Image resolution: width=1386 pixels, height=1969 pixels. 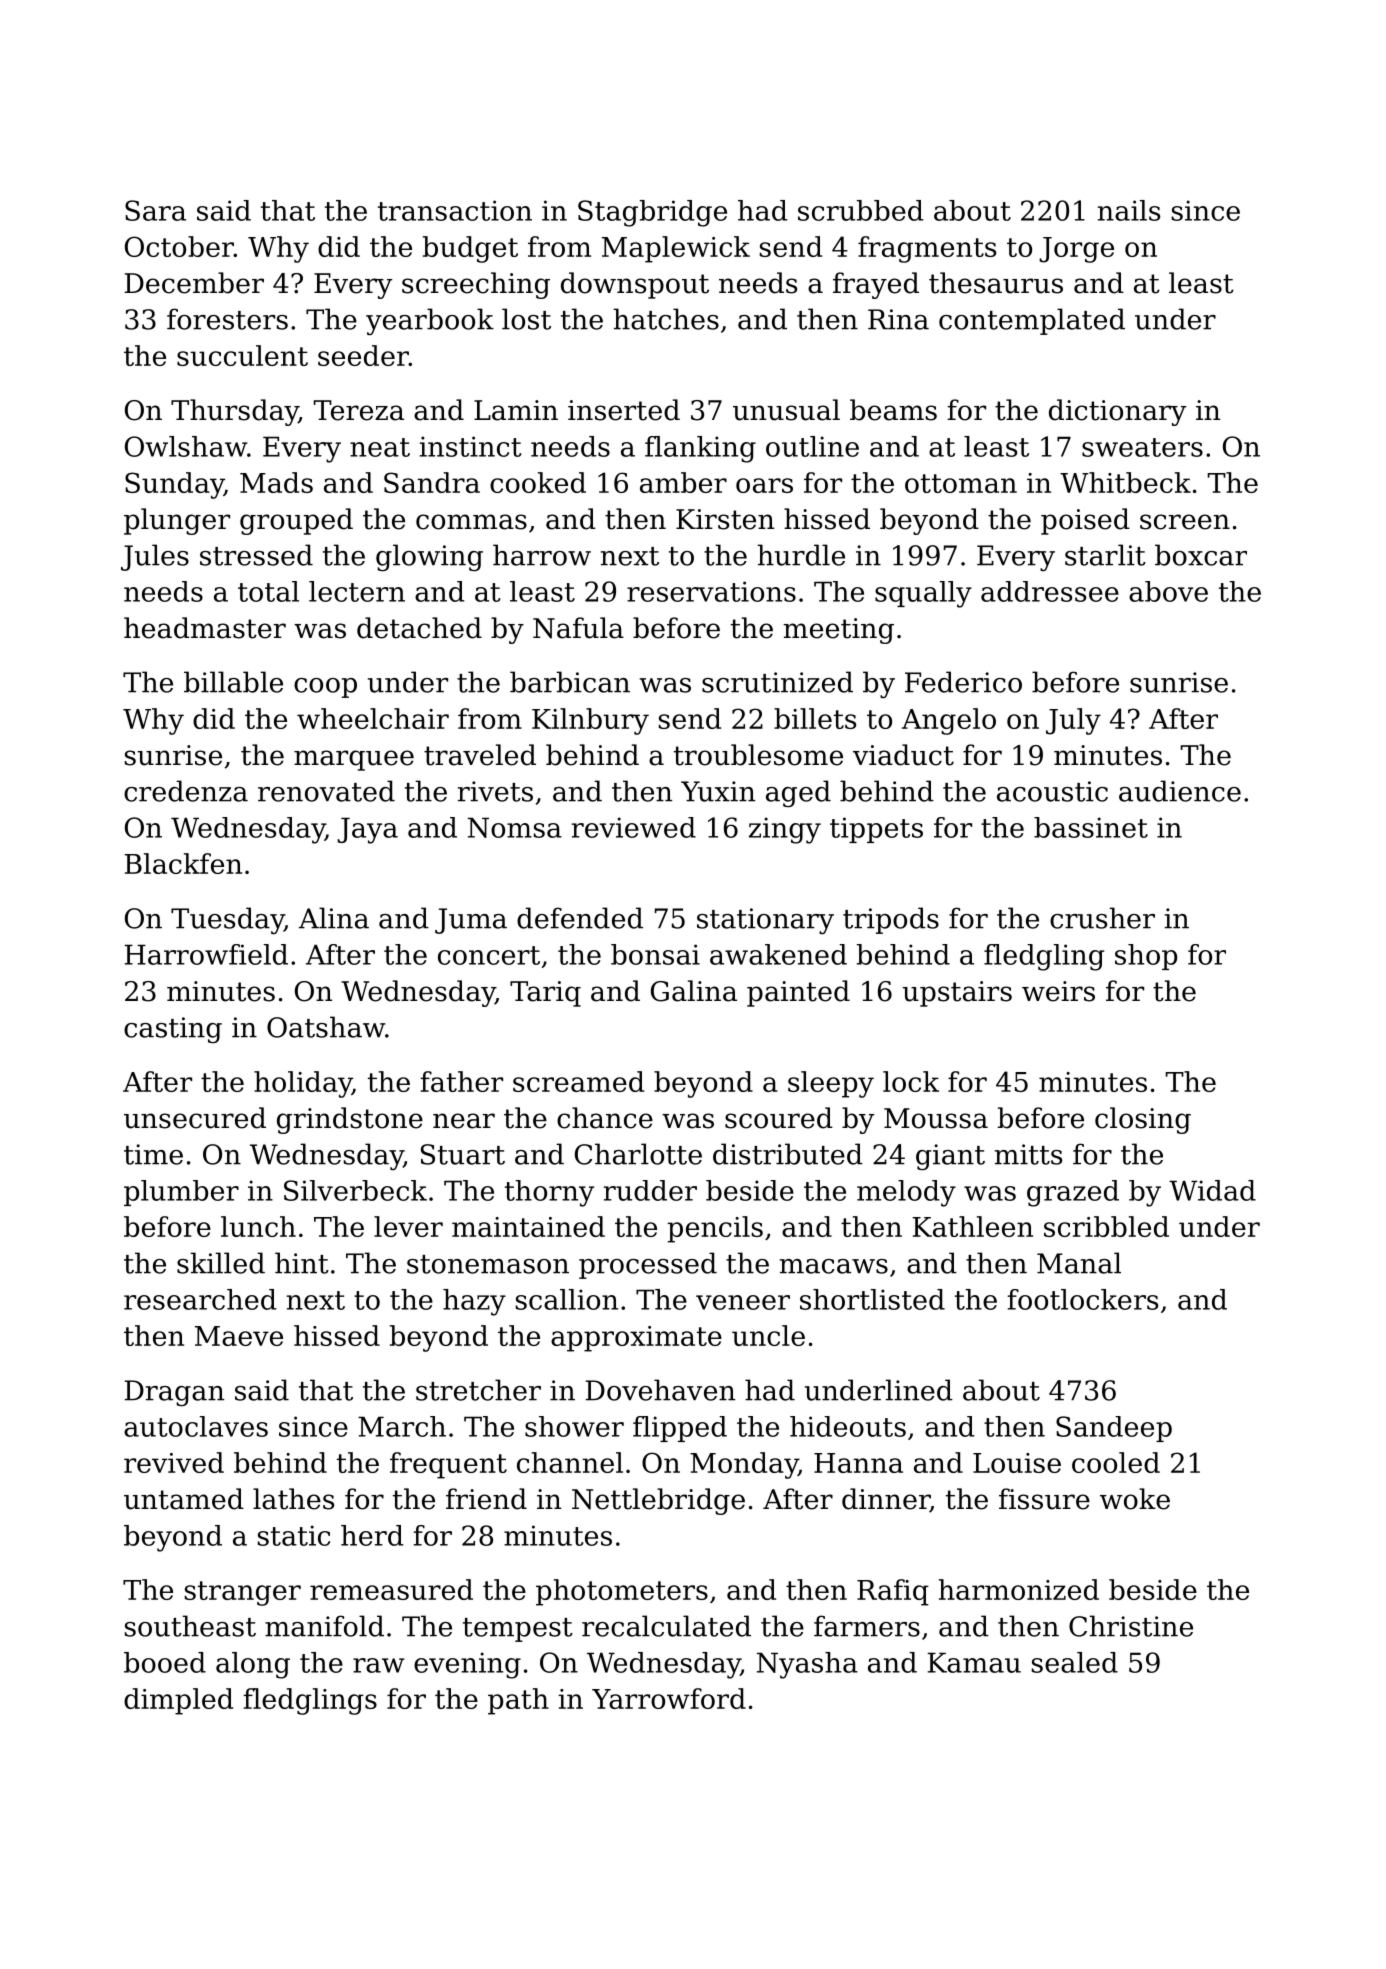 What do you see at coordinates (1075, 1662) in the image?
I see `sealed` at bounding box center [1075, 1662].
